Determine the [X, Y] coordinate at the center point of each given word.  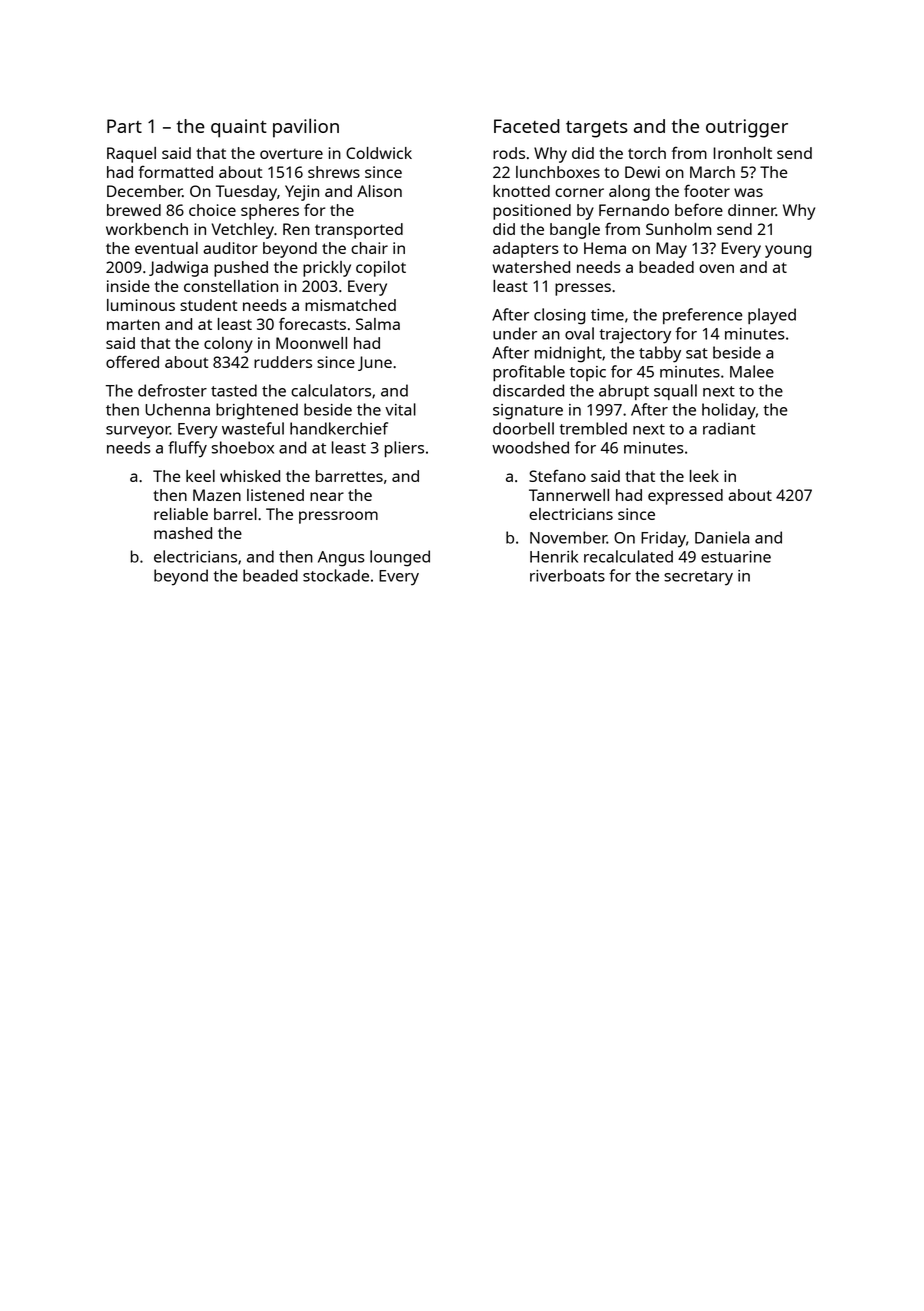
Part [124, 126]
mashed [183, 533]
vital [400, 409]
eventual [166, 248]
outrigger [747, 128]
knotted [521, 191]
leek [704, 476]
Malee [752, 371]
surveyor [138, 432]
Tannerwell [569, 495]
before [699, 209]
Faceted [527, 126]
